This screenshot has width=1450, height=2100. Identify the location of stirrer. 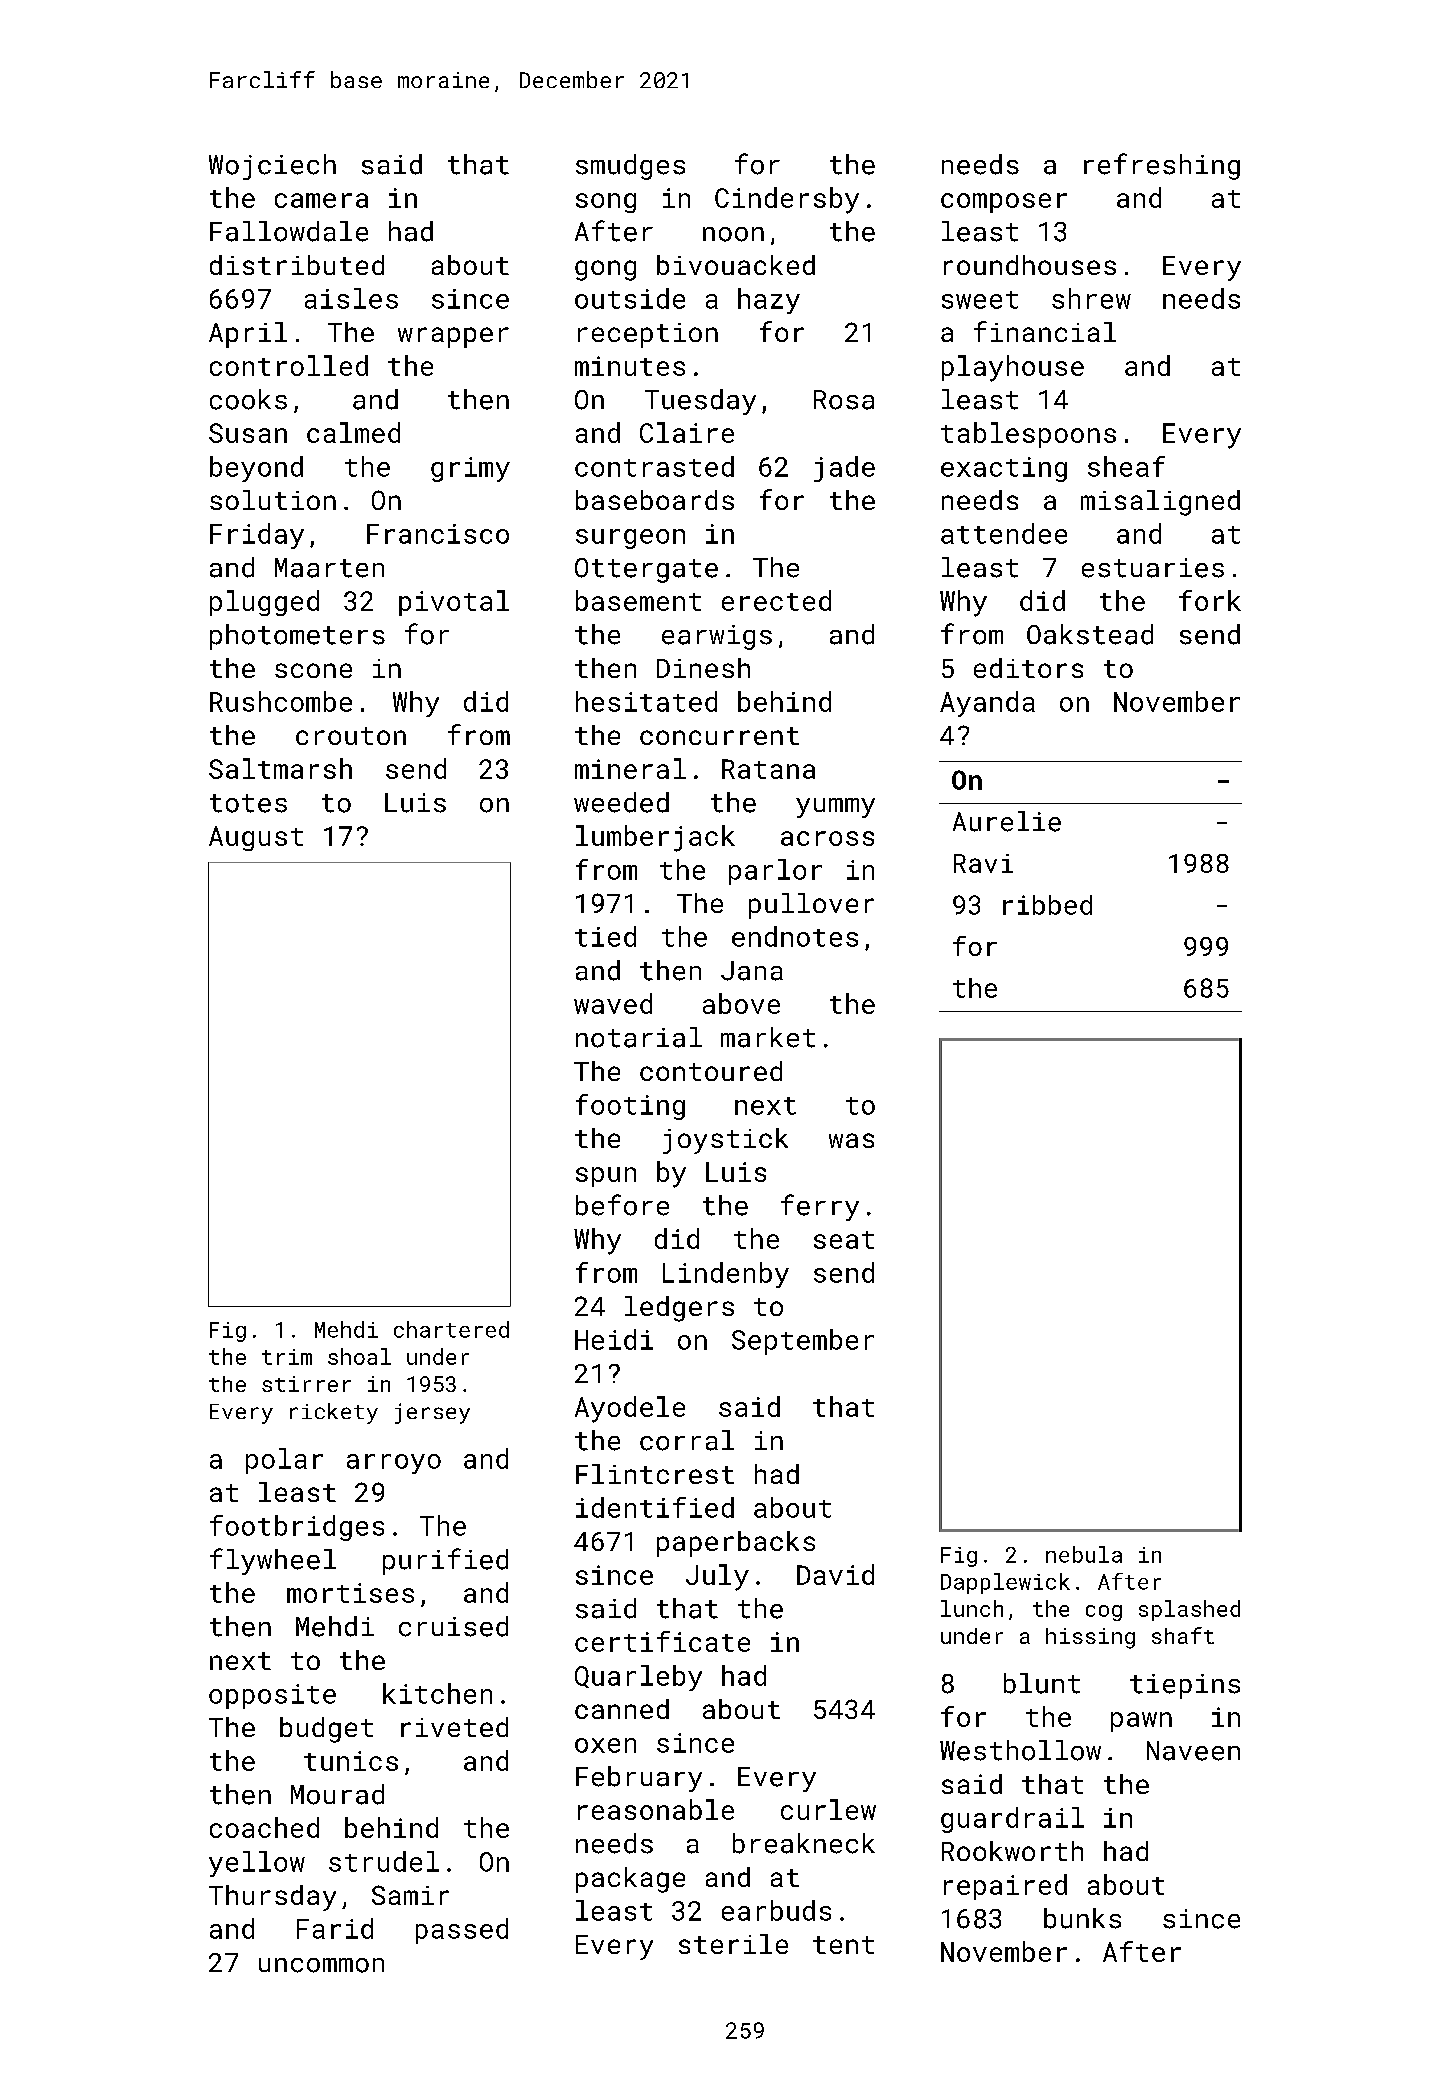
(306, 1384).
